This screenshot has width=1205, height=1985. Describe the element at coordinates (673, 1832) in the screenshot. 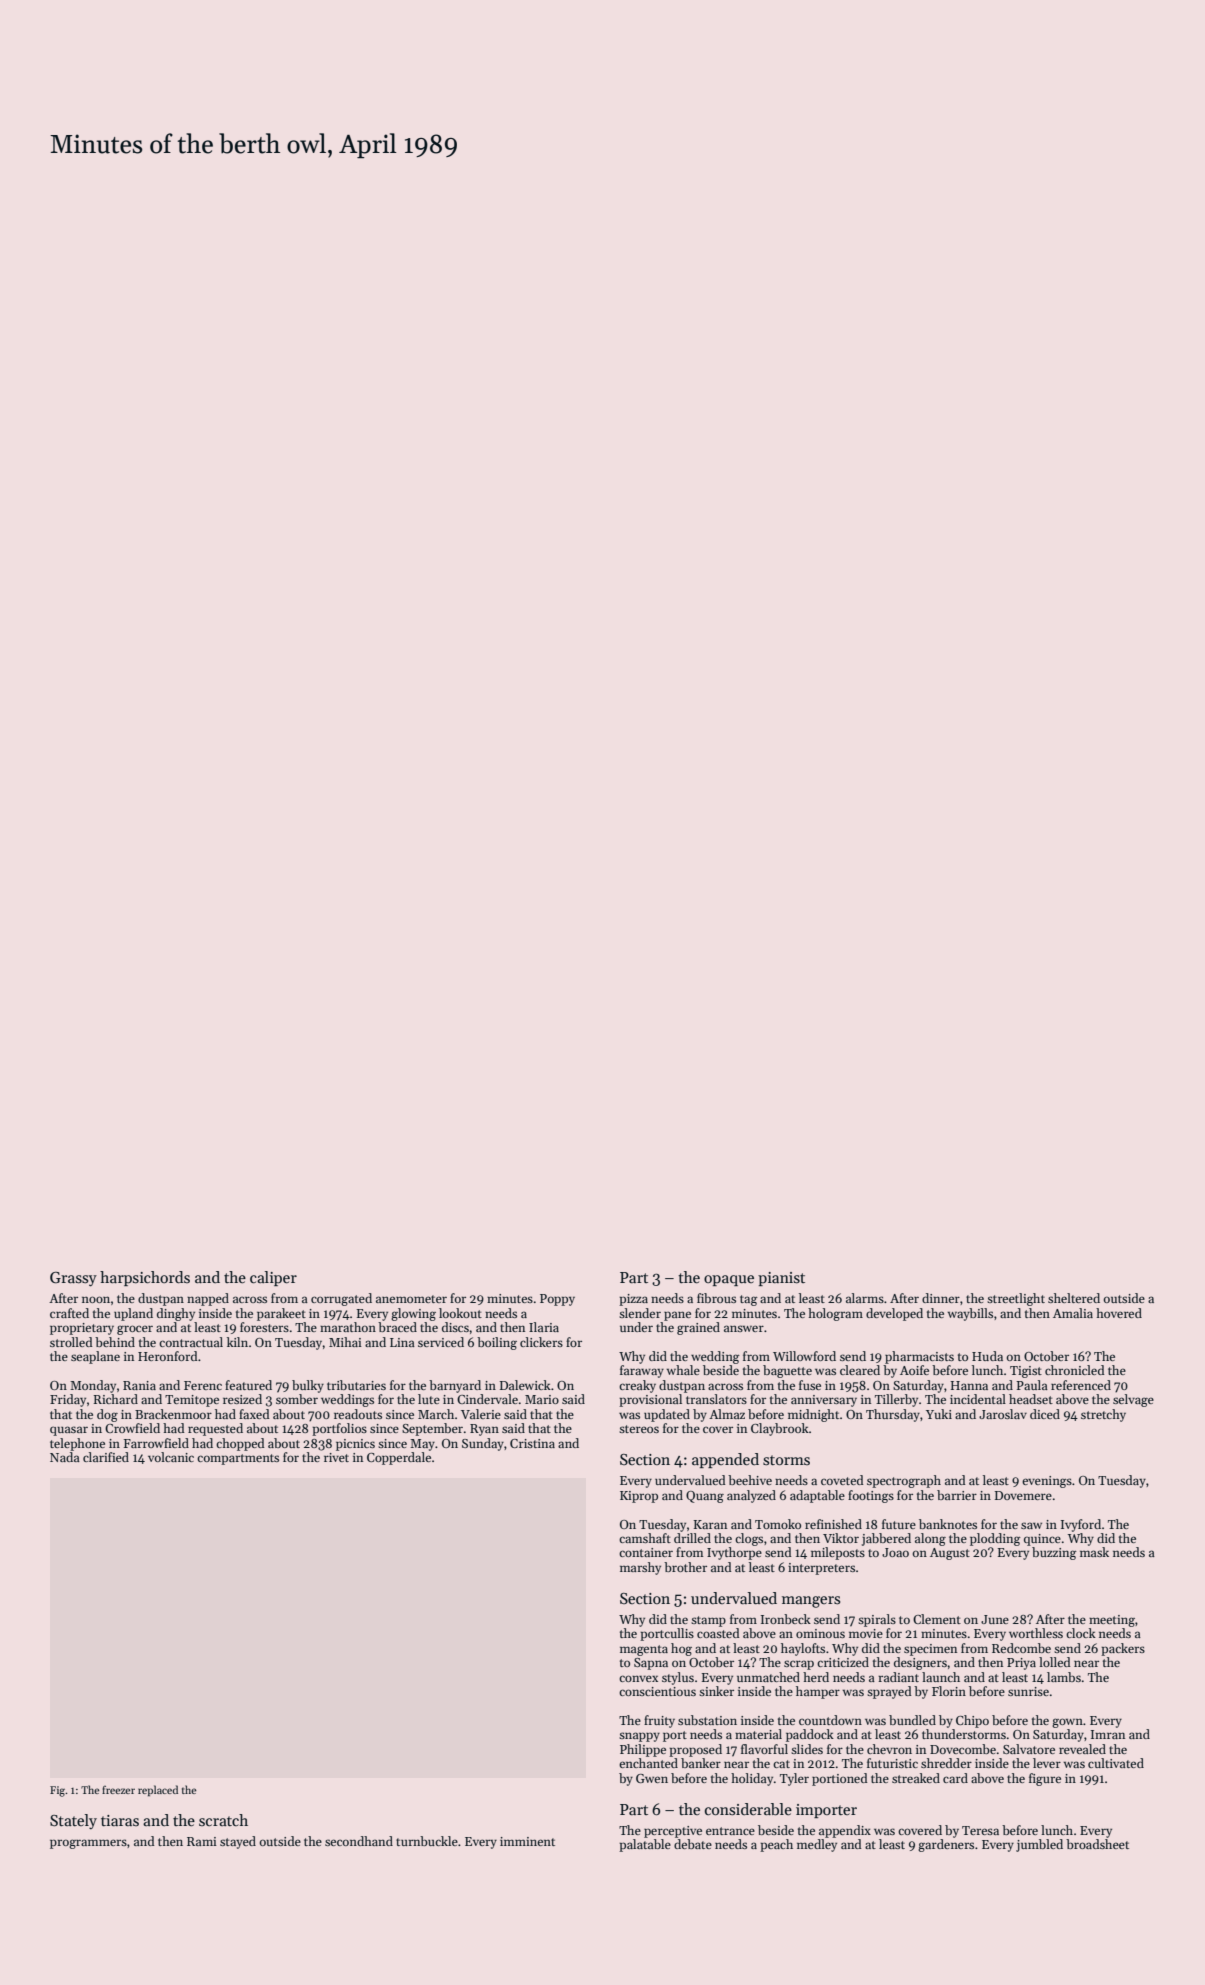

I see `perceptive` at that location.
